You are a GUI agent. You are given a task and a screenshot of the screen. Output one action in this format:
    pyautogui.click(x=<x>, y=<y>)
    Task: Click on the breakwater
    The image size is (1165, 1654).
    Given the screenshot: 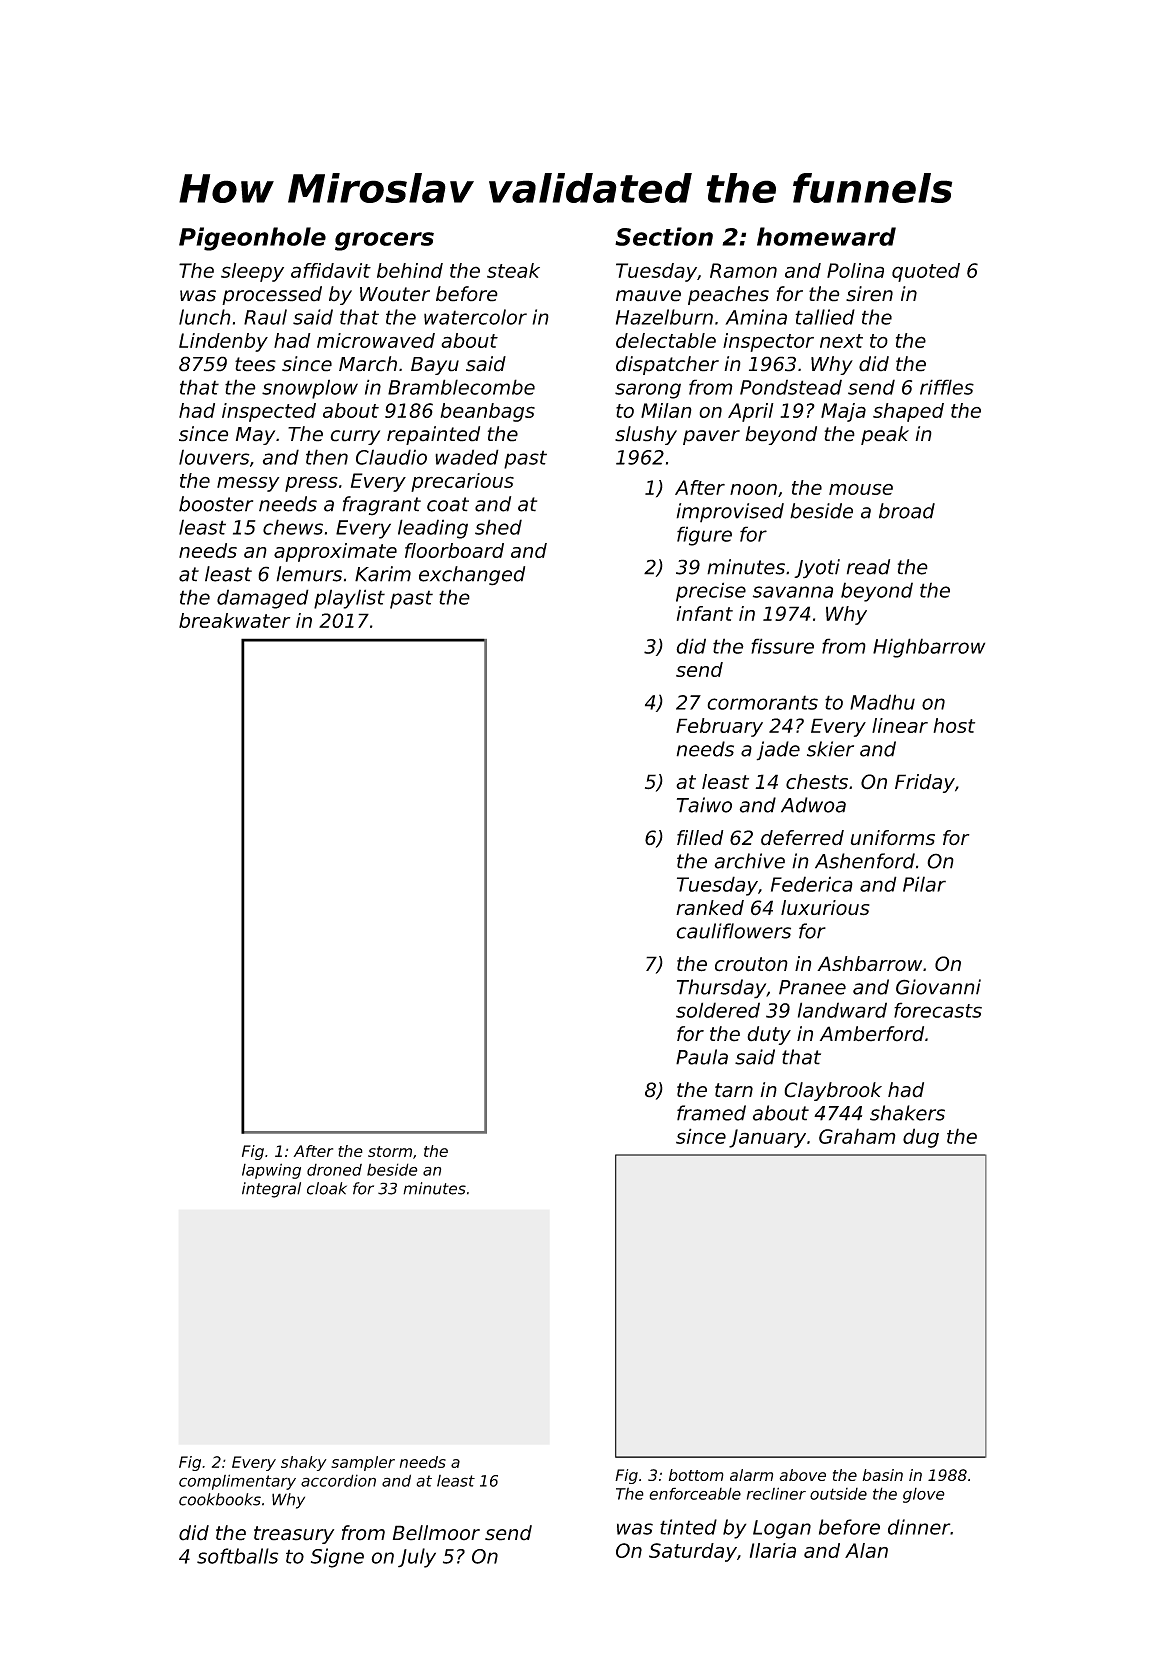 What is the action you would take?
    pyautogui.click(x=235, y=620)
